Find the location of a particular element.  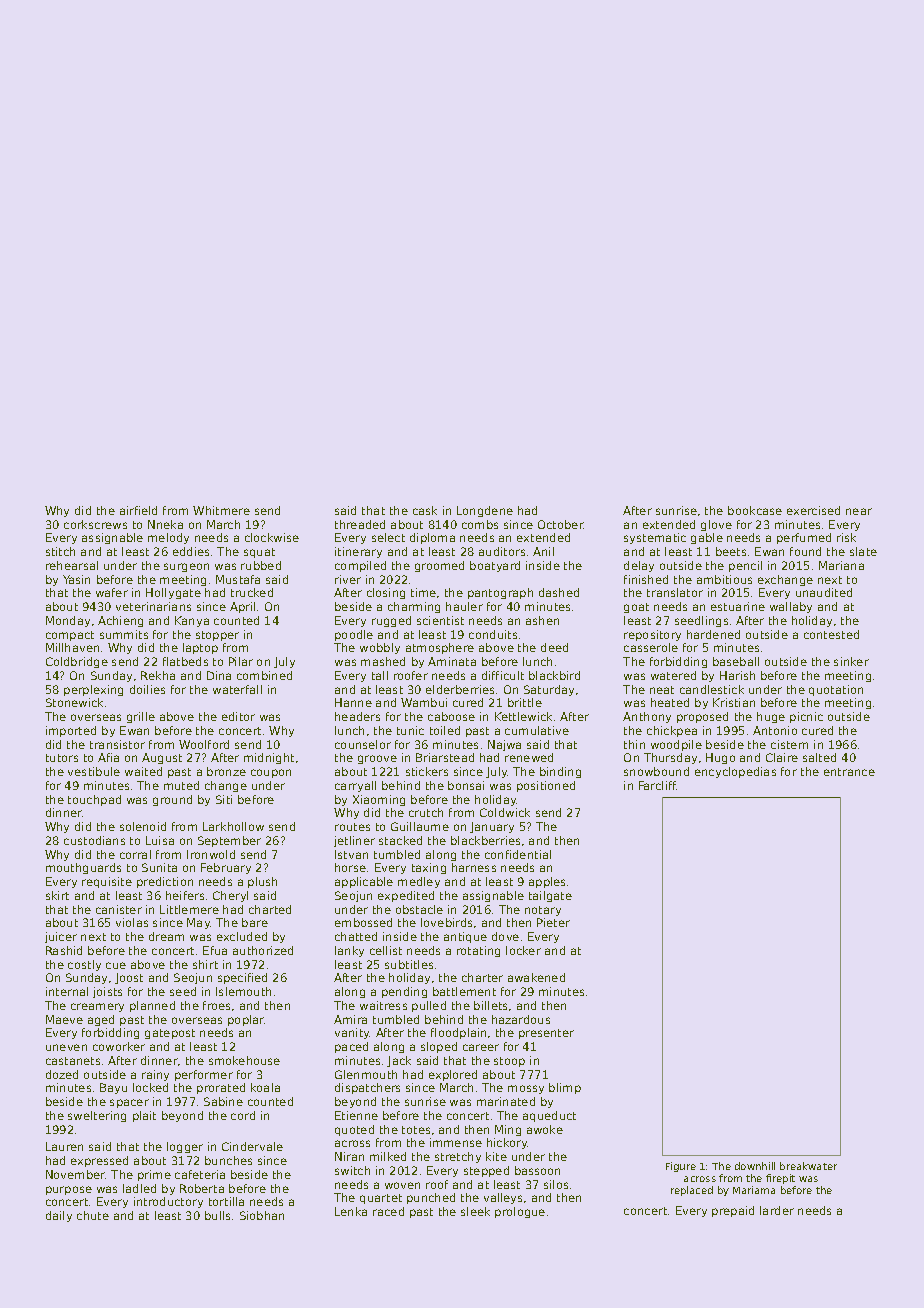

Sabine is located at coordinates (223, 1101).
